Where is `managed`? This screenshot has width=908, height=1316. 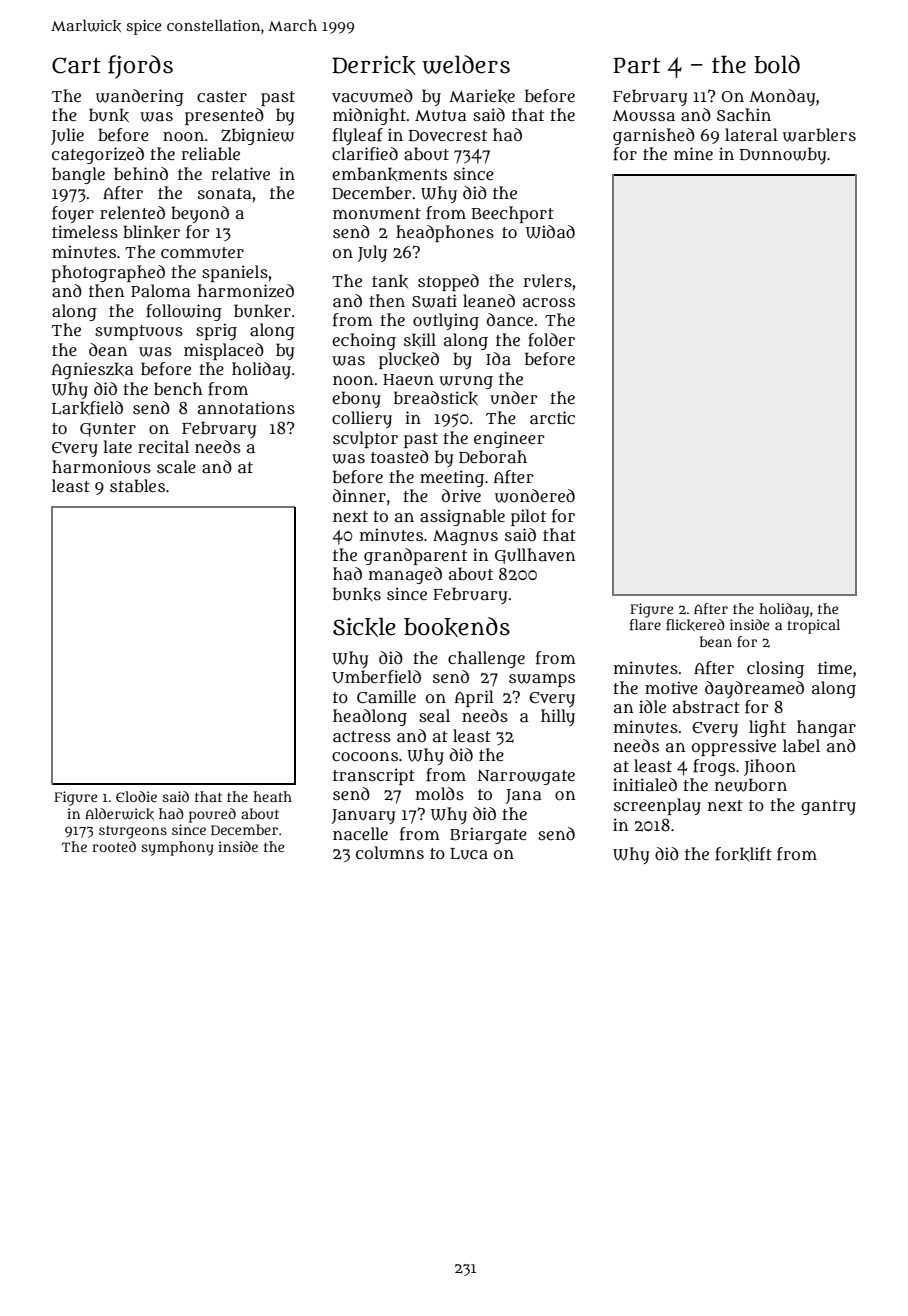
managed is located at coordinates (405, 575).
